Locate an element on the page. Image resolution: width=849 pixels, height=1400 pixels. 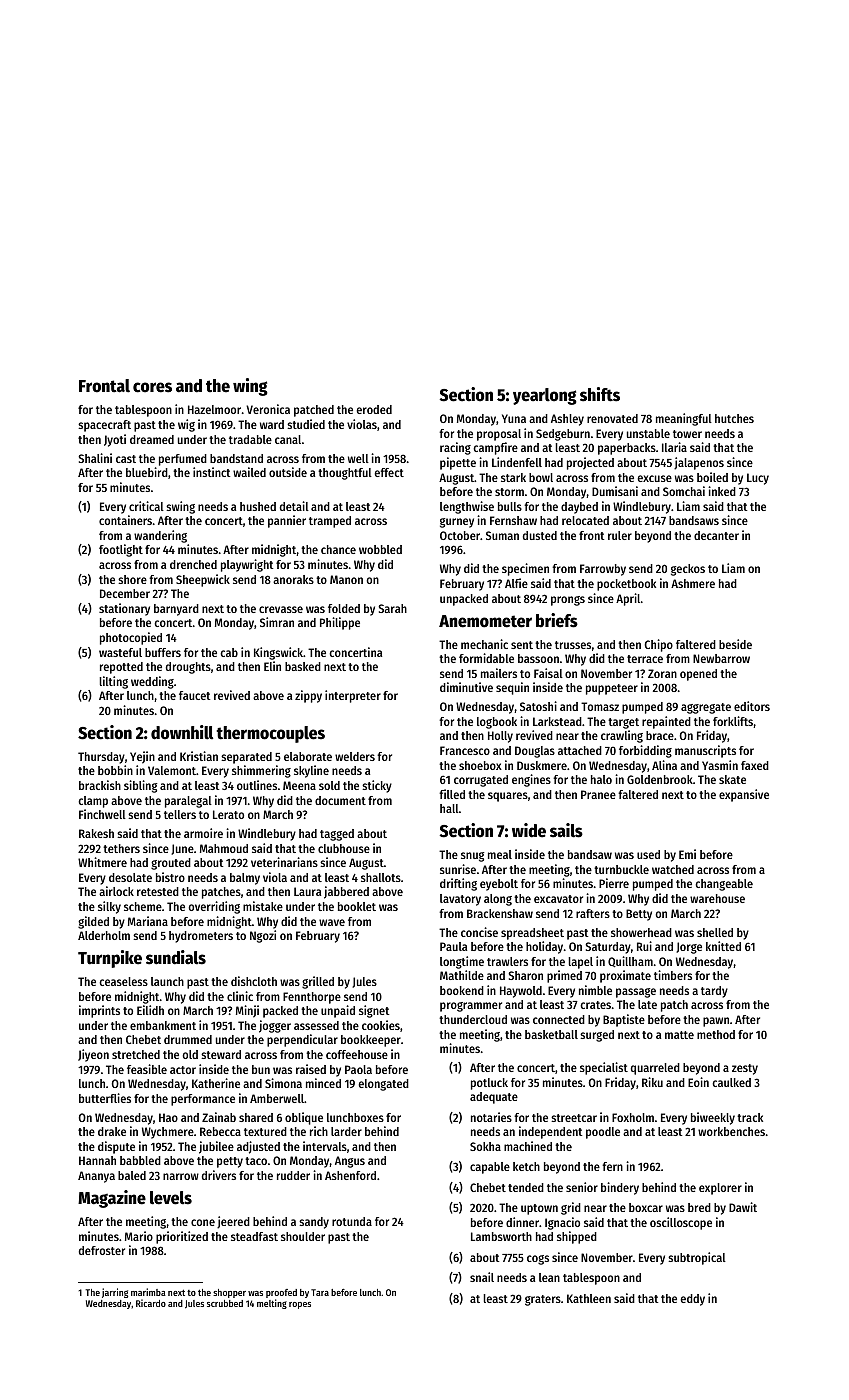
longtime is located at coordinates (462, 962).
